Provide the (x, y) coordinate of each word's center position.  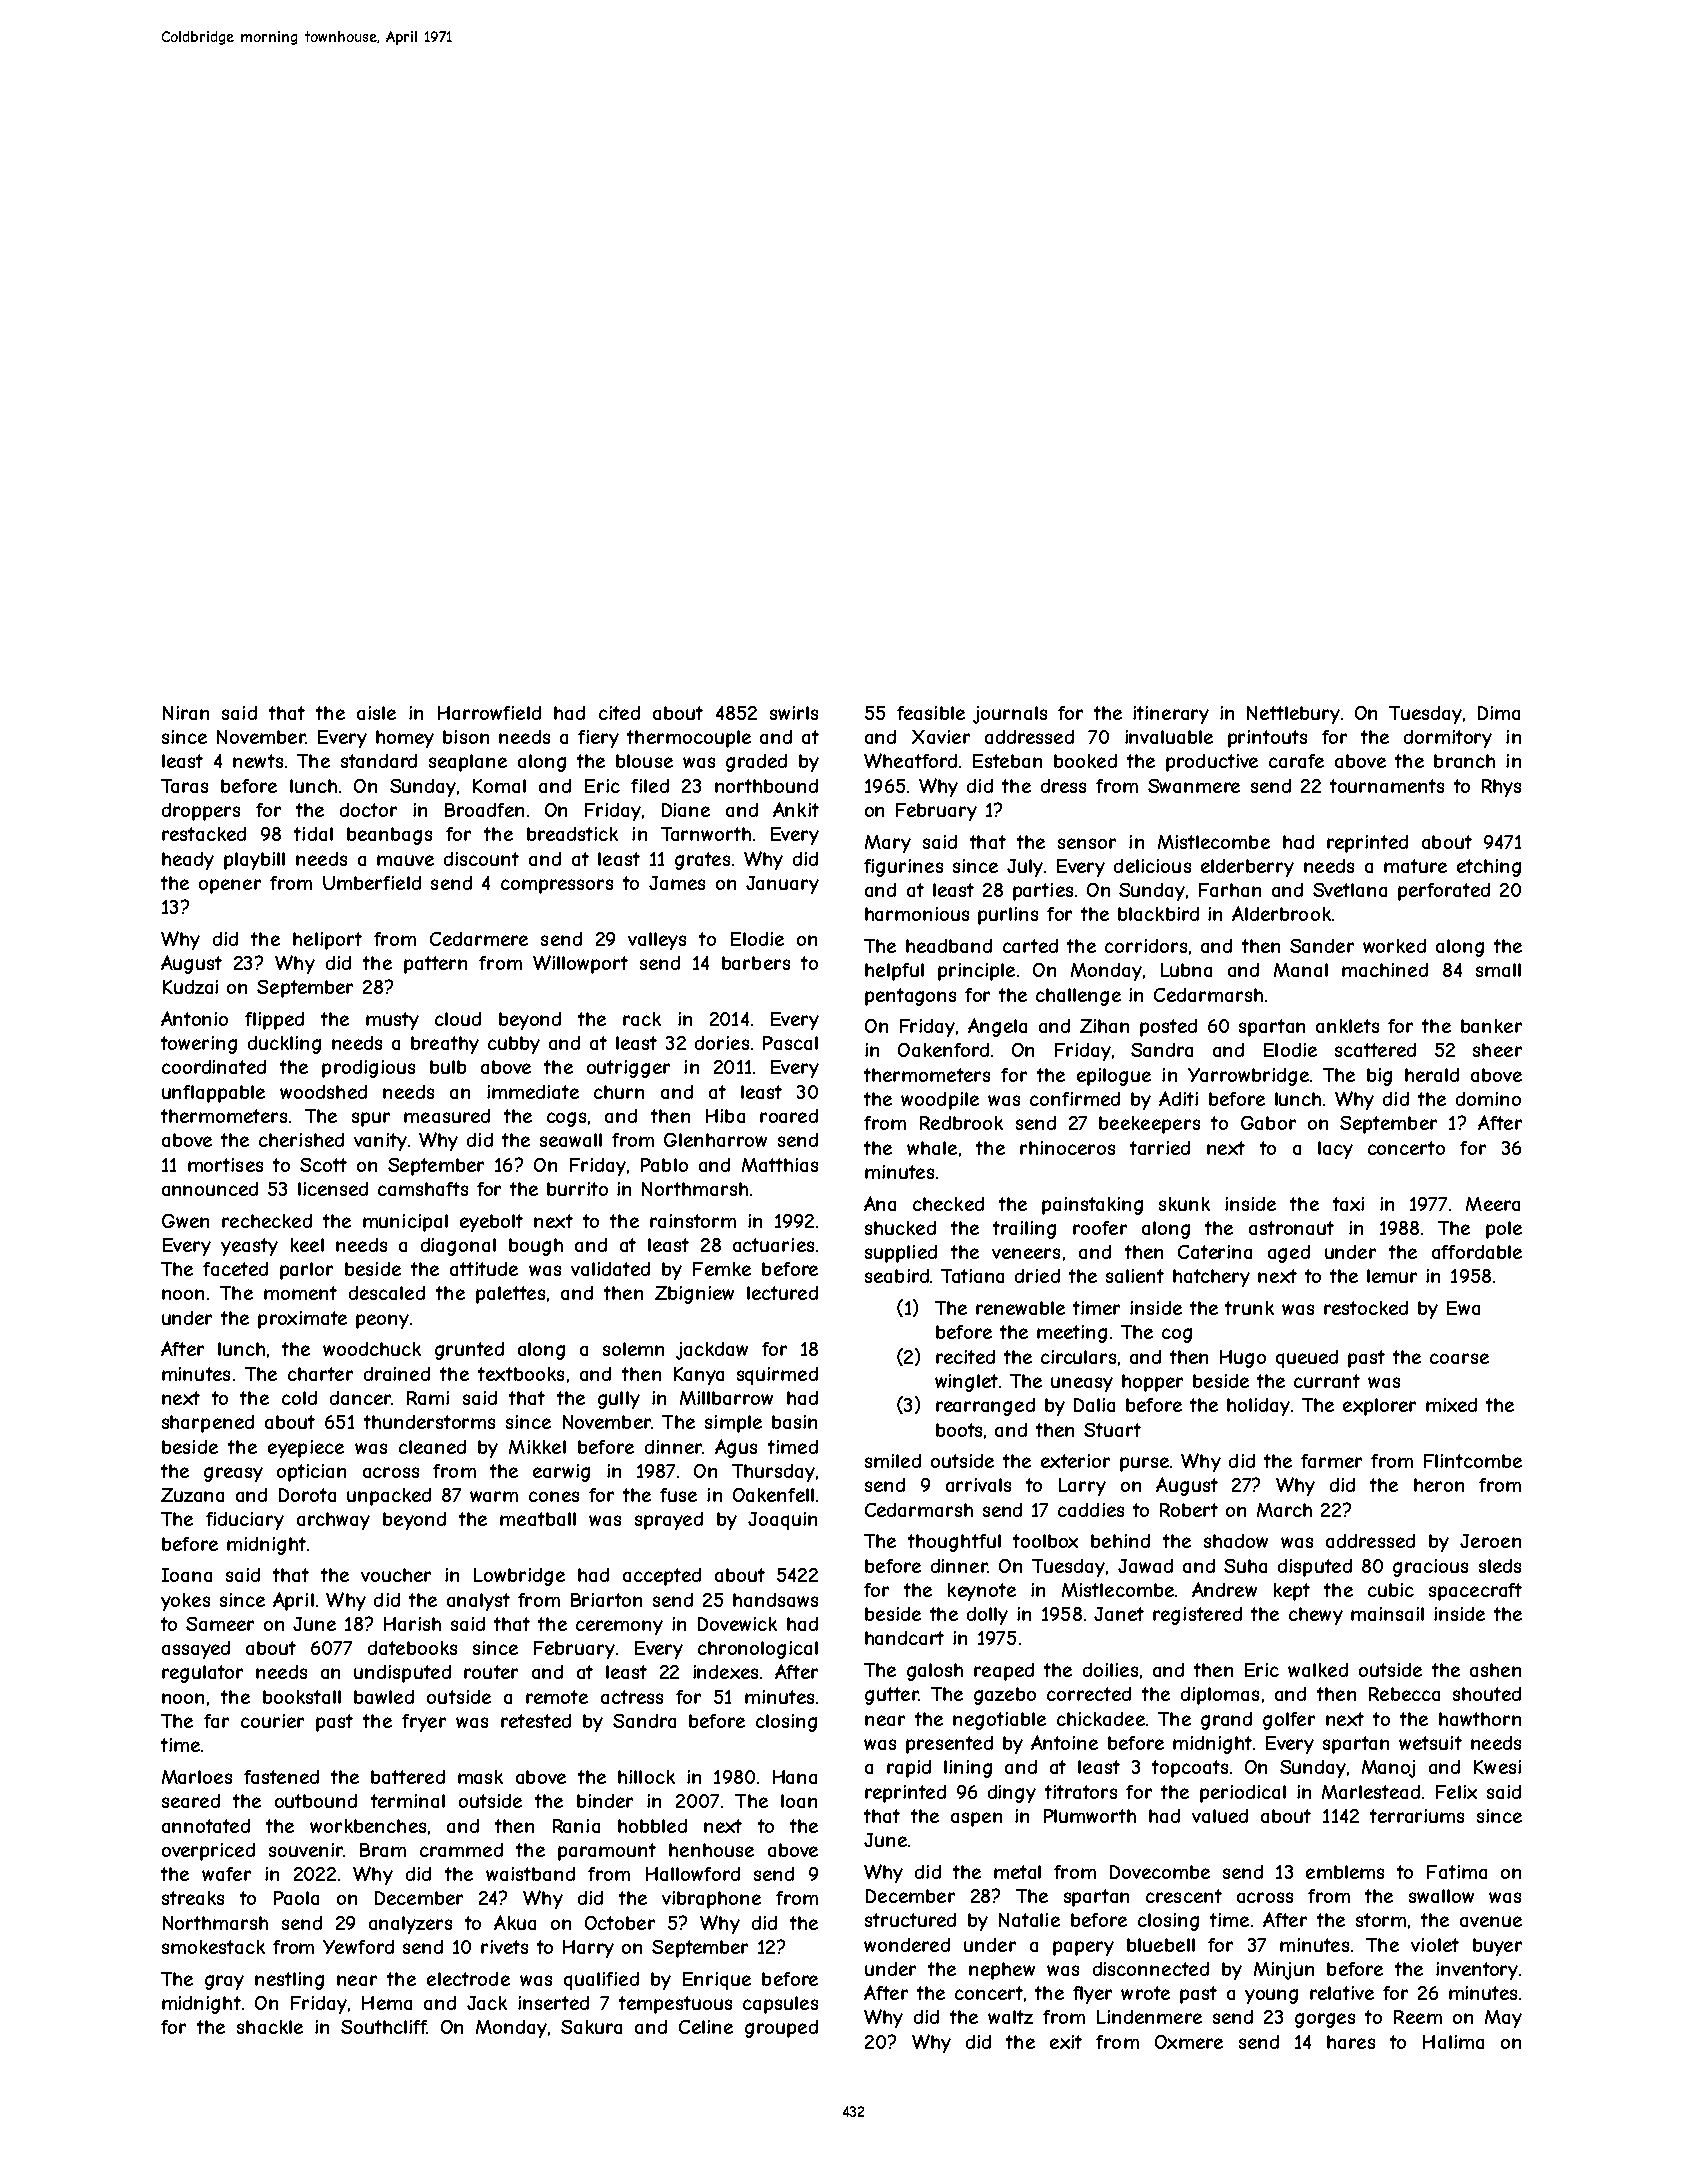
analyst (478, 1602)
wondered (907, 1945)
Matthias (780, 1165)
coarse (1459, 1358)
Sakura (591, 2027)
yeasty (249, 1247)
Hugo (1243, 1359)
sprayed (669, 1521)
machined (1385, 970)
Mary (888, 844)
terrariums (1417, 1816)
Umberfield (372, 883)
